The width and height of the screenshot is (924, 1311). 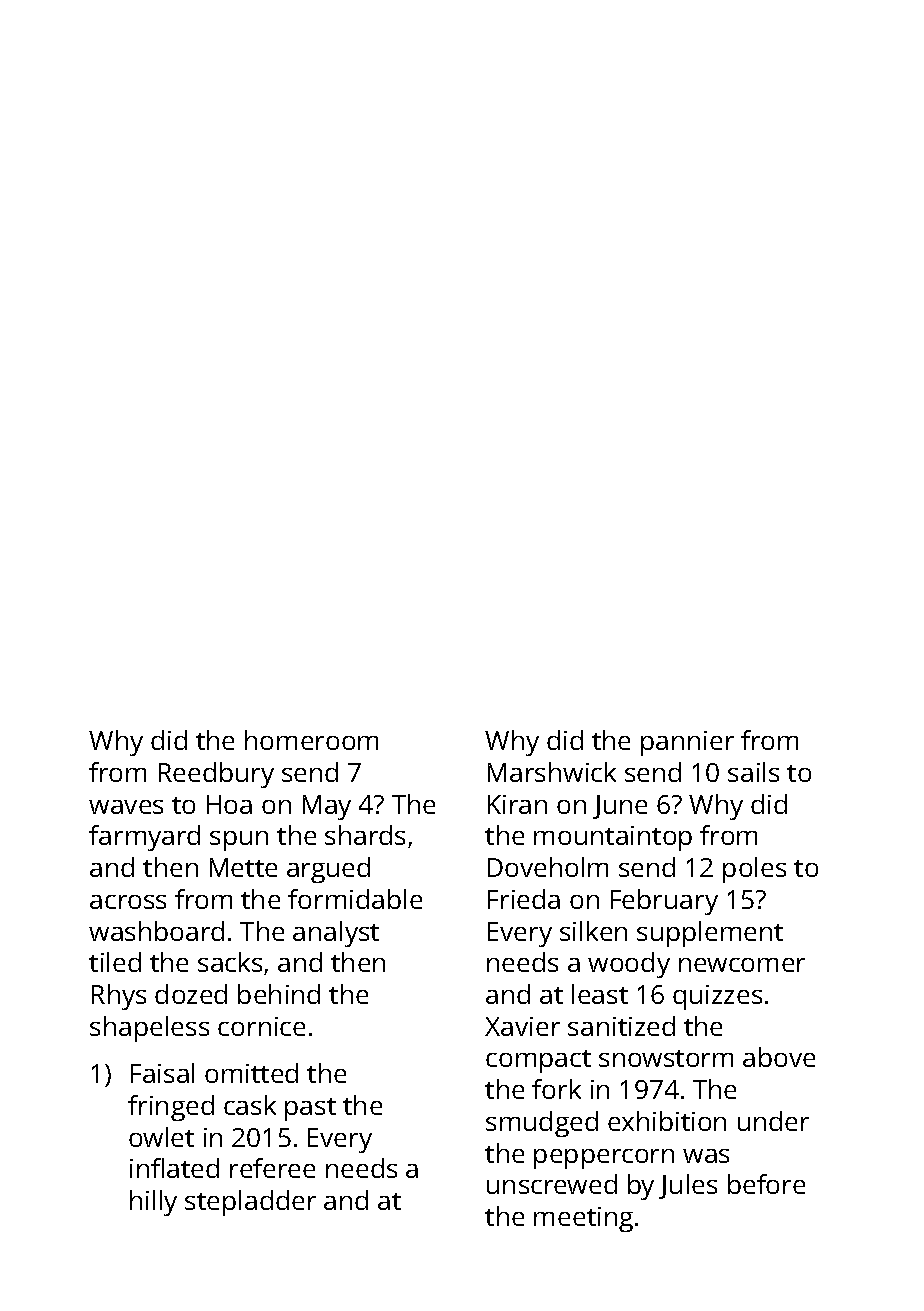 I want to click on analyst, so click(x=336, y=934).
